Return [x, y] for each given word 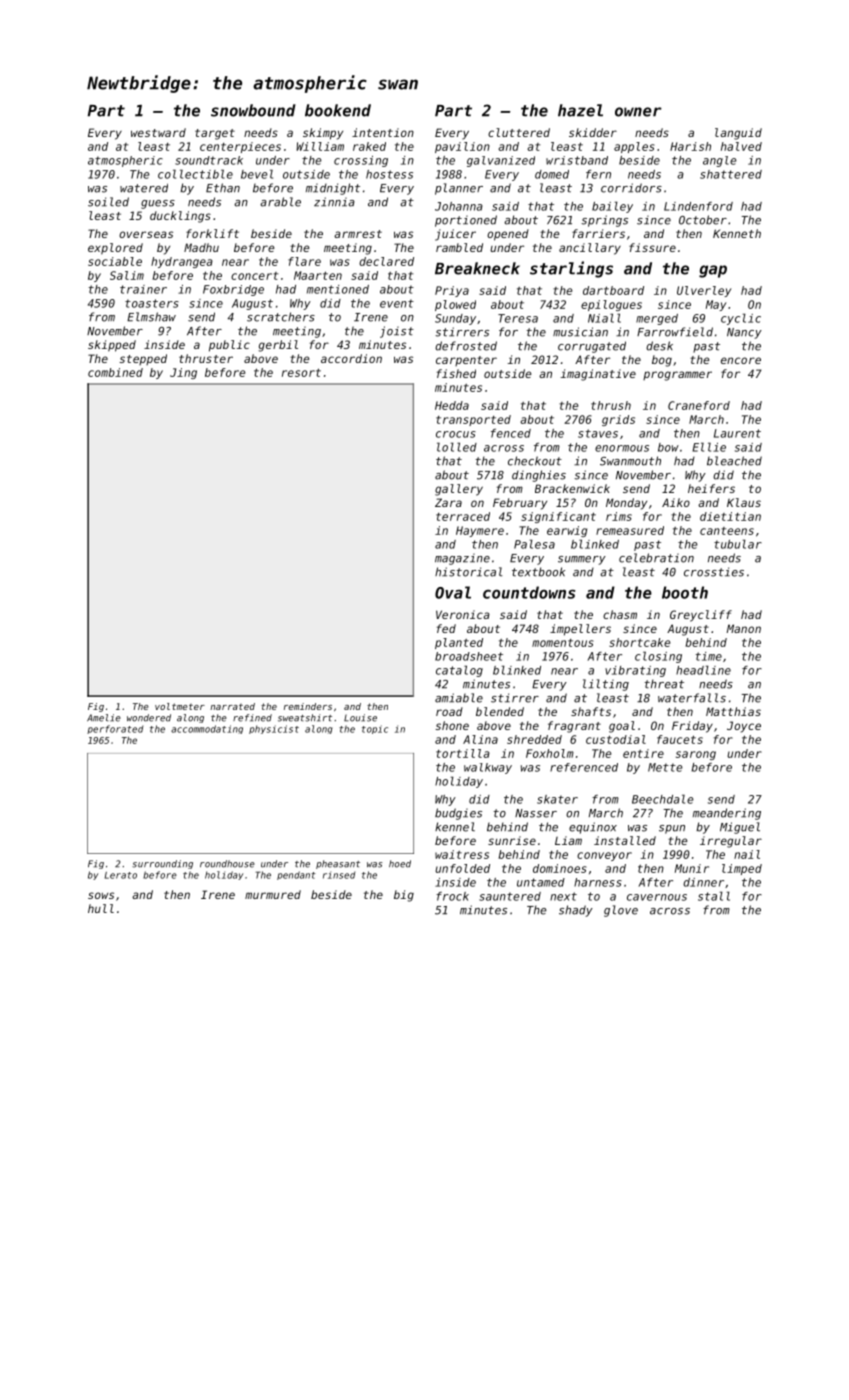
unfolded [462, 868]
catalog [459, 671]
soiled [108, 202]
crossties [714, 572]
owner [638, 112]
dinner [703, 882]
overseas [146, 234]
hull [101, 908]
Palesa [534, 544]
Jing [183, 373]
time [709, 656]
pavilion [462, 147]
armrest [358, 234]
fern [598, 174]
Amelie [104, 718]
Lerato [121, 875]
